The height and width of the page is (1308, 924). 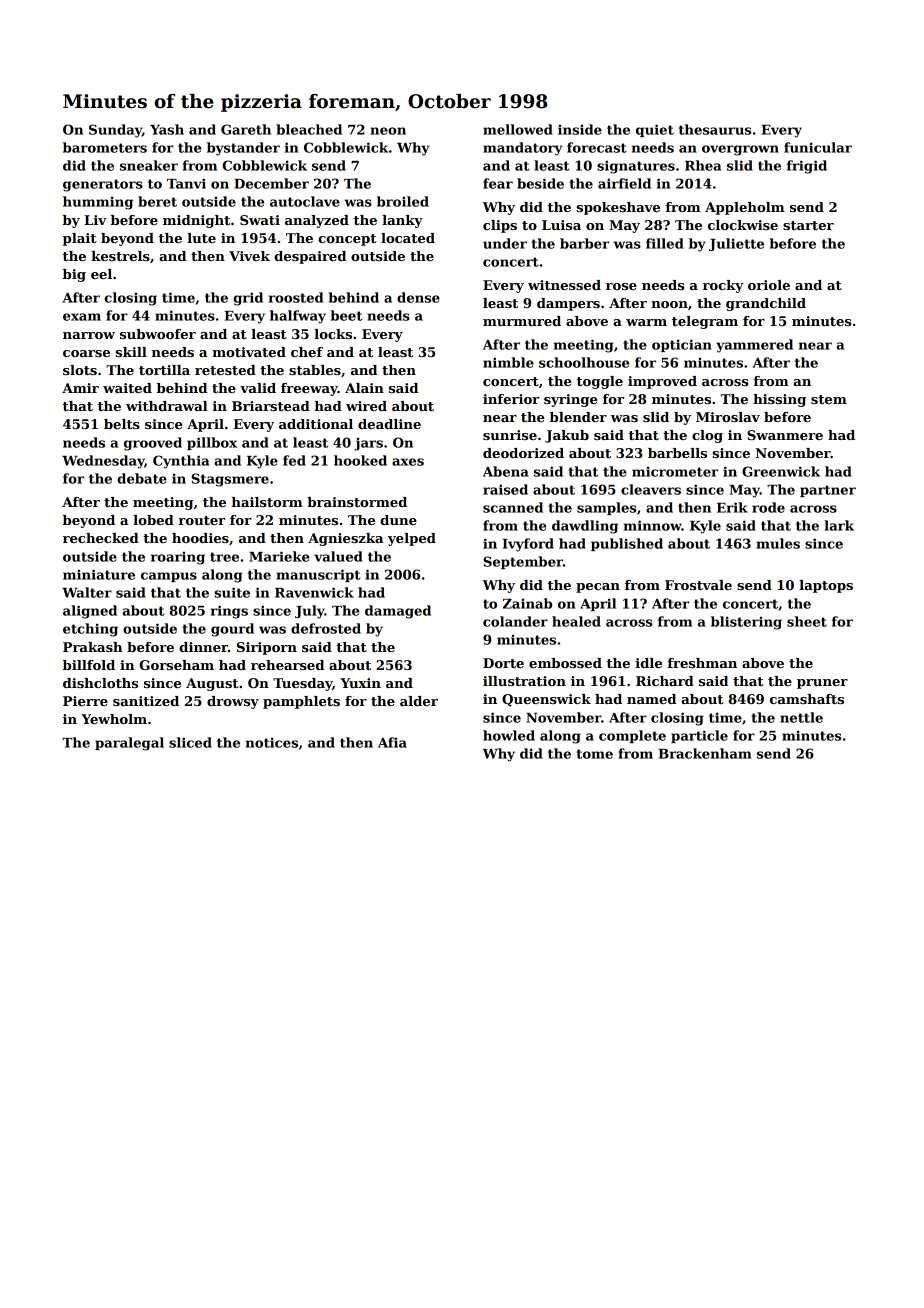 I want to click on Swati, so click(x=260, y=220).
